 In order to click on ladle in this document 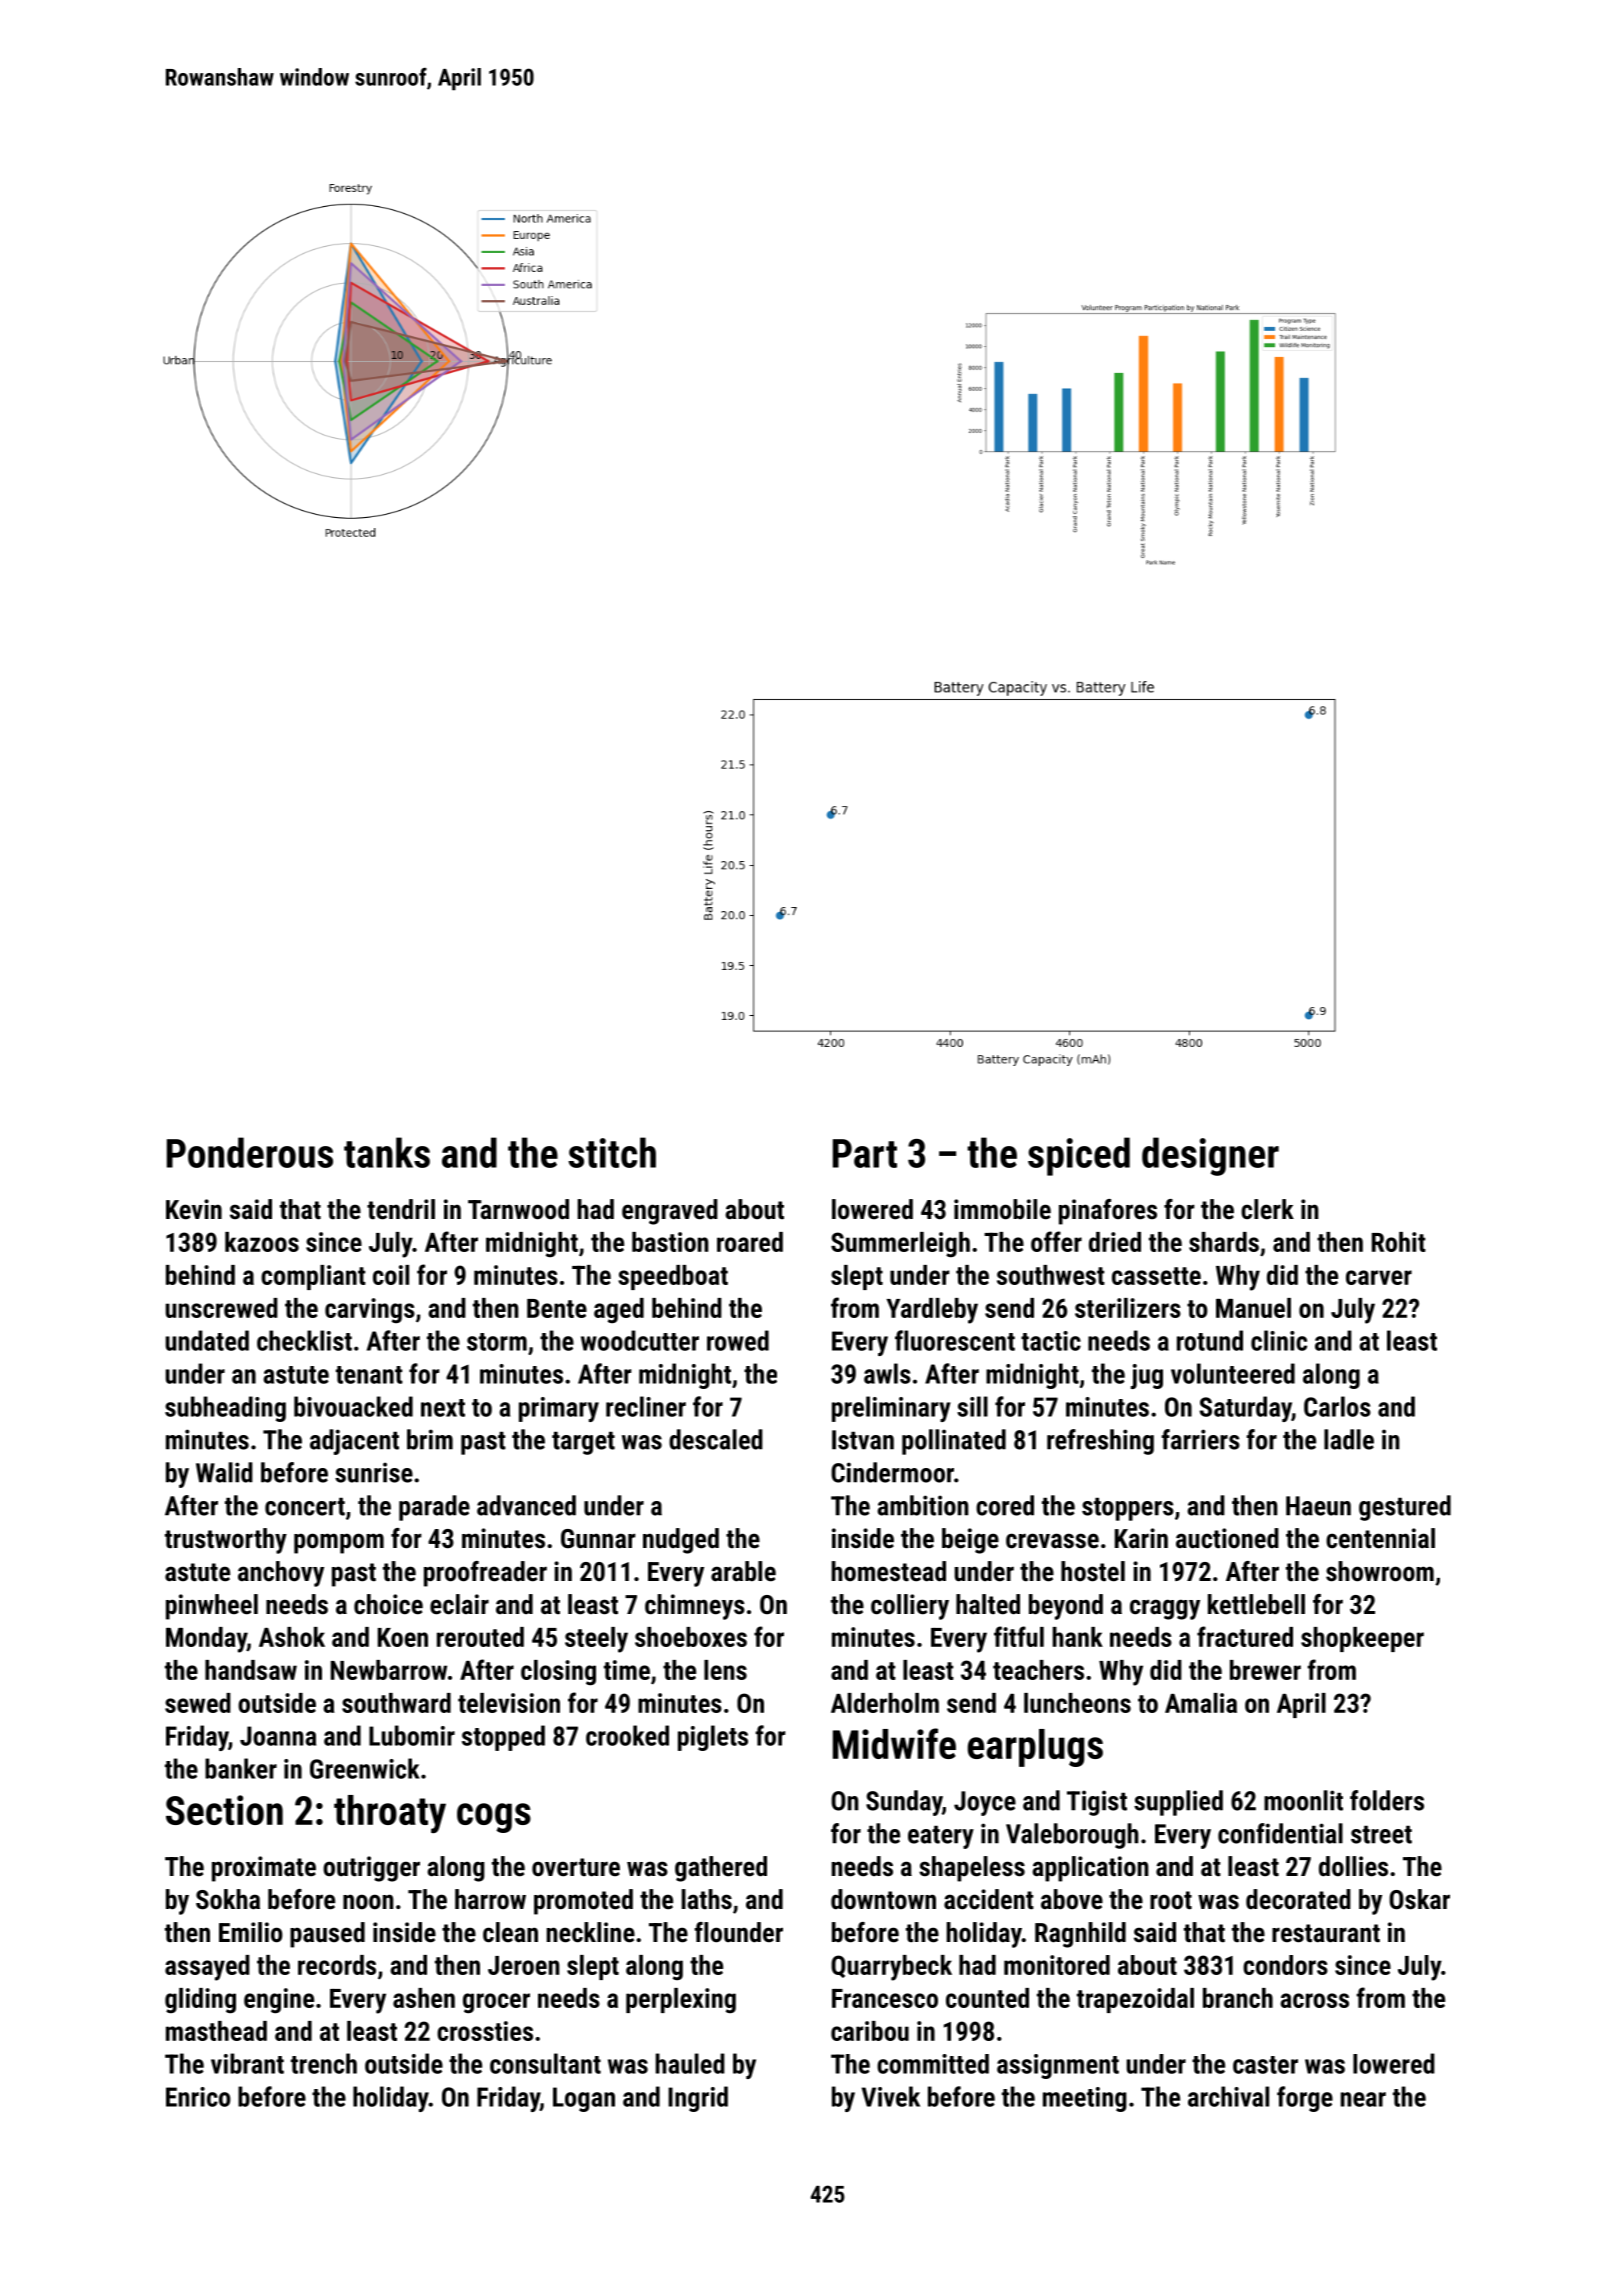, I will do `click(1349, 1439)`.
